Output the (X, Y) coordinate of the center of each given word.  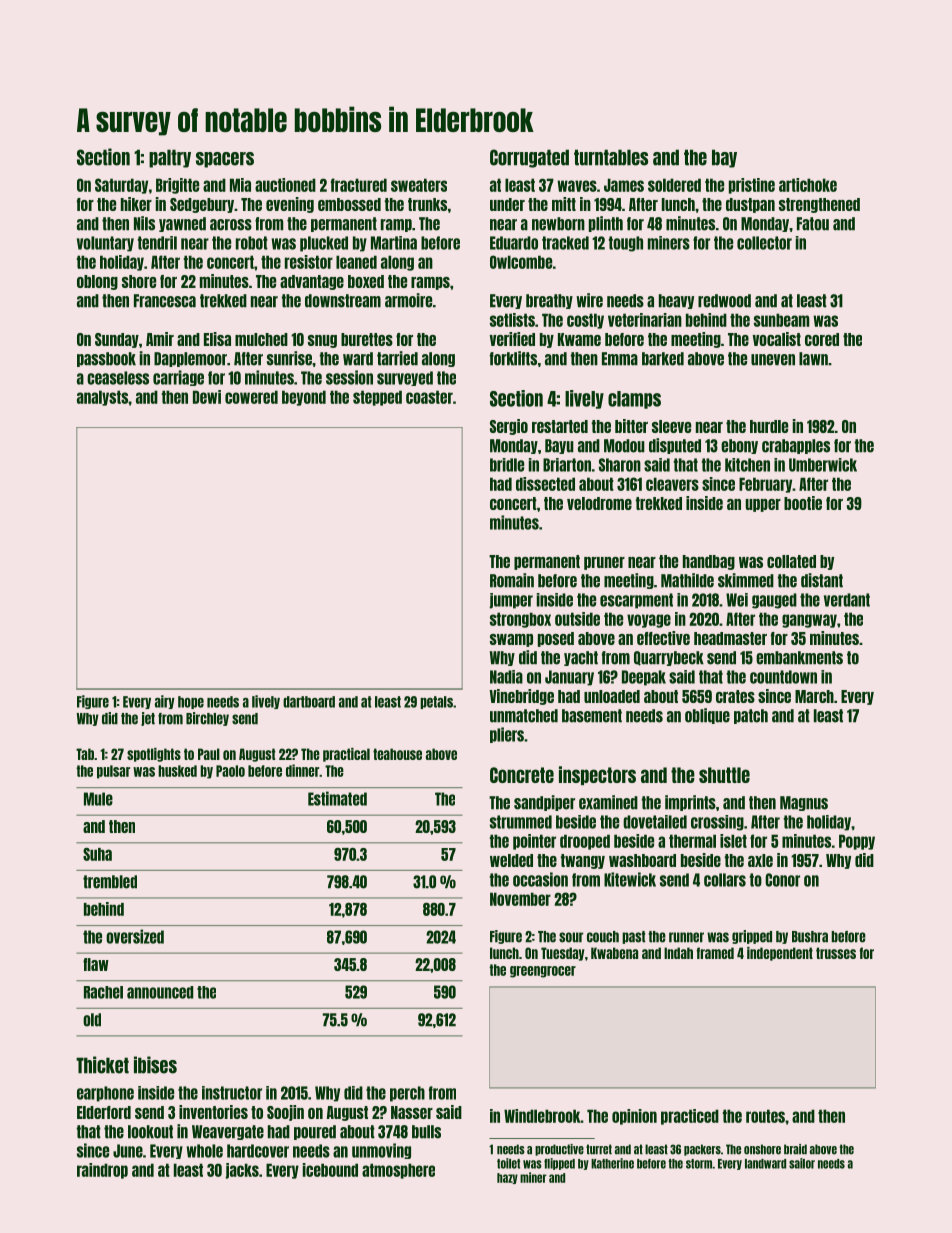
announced (160, 992)
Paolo (230, 771)
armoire (408, 300)
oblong (97, 282)
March (814, 696)
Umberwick (823, 465)
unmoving (381, 1151)
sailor (802, 1163)
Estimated (337, 798)
